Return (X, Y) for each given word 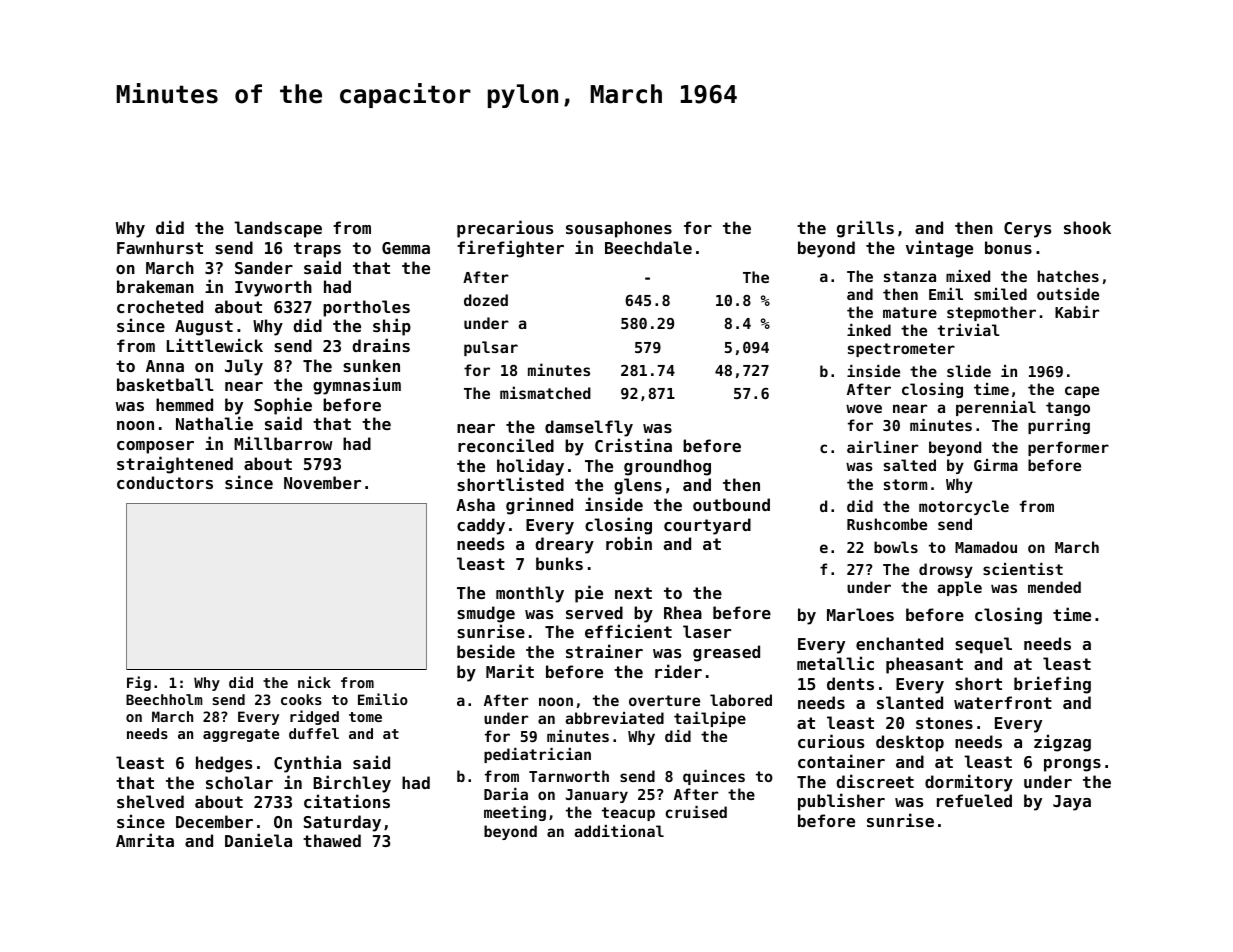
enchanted (899, 643)
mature (910, 312)
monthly (530, 594)
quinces (714, 777)
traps (317, 250)
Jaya (1072, 803)
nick (314, 682)
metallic (835, 663)
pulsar (491, 348)
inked (869, 330)
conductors (165, 482)
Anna (165, 366)
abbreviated (614, 718)
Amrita (145, 840)
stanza (910, 276)
